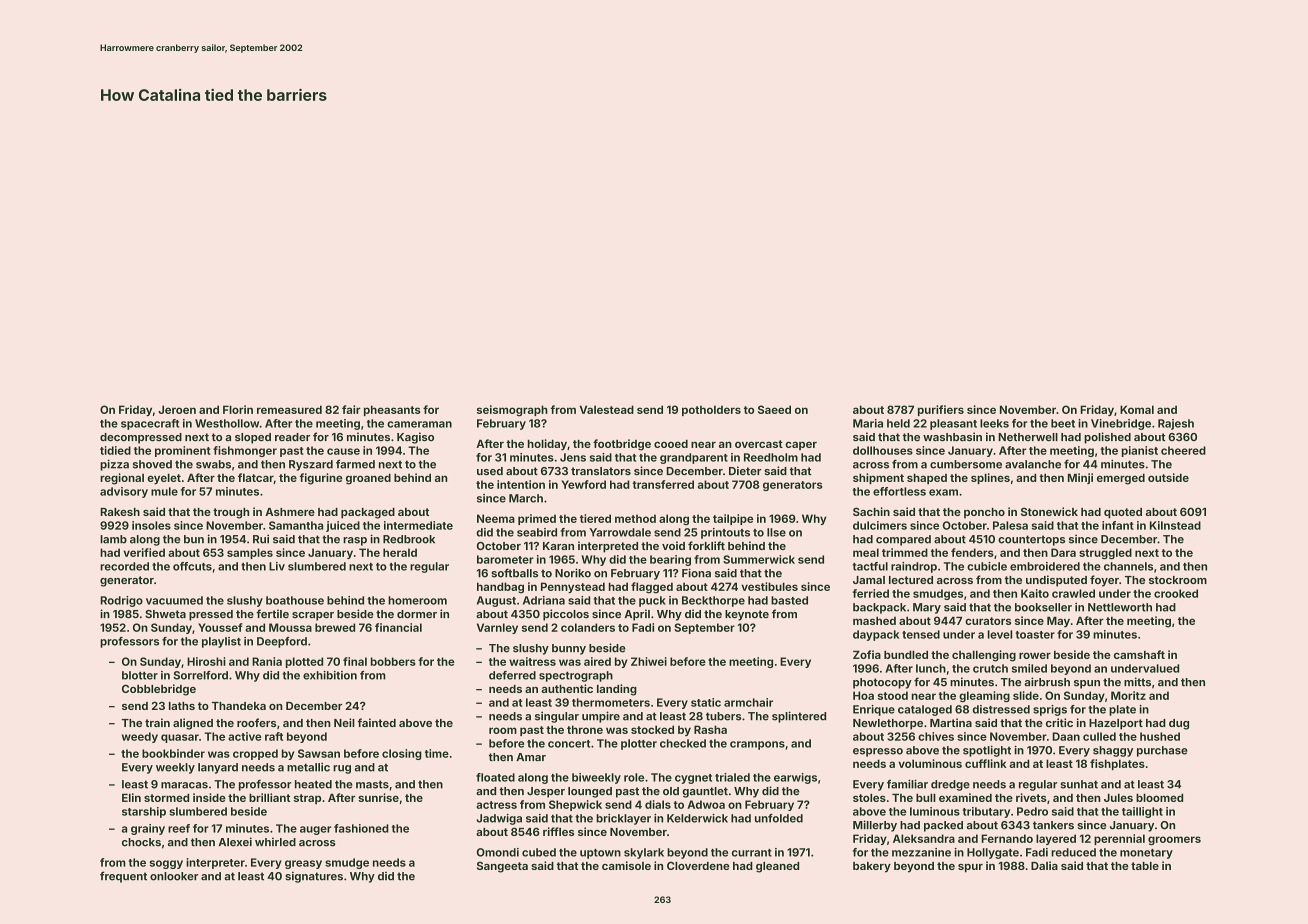 The height and width of the document is (924, 1308). I want to click on Valestead, so click(607, 409).
